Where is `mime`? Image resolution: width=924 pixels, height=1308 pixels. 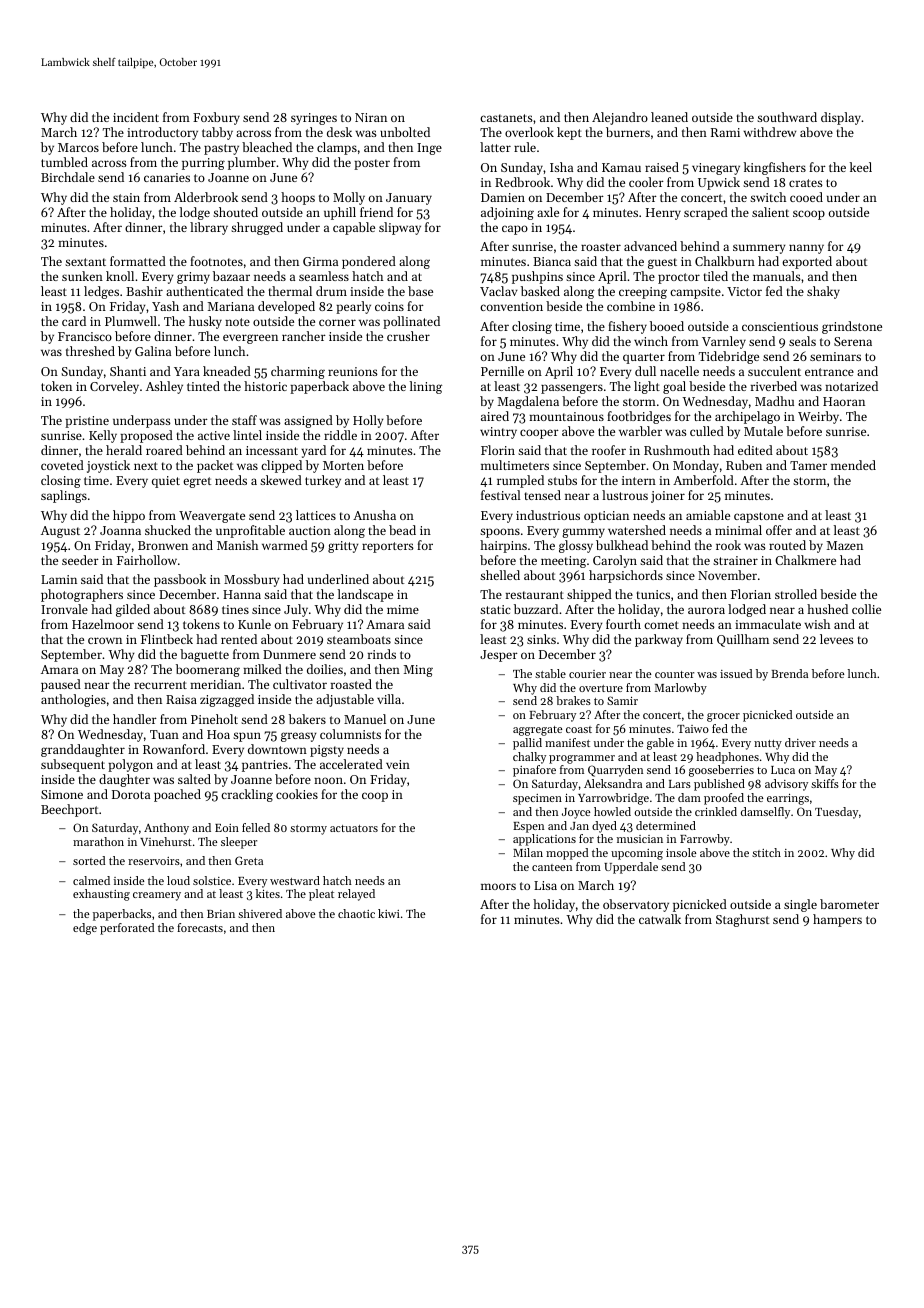
mime is located at coordinates (403, 609).
